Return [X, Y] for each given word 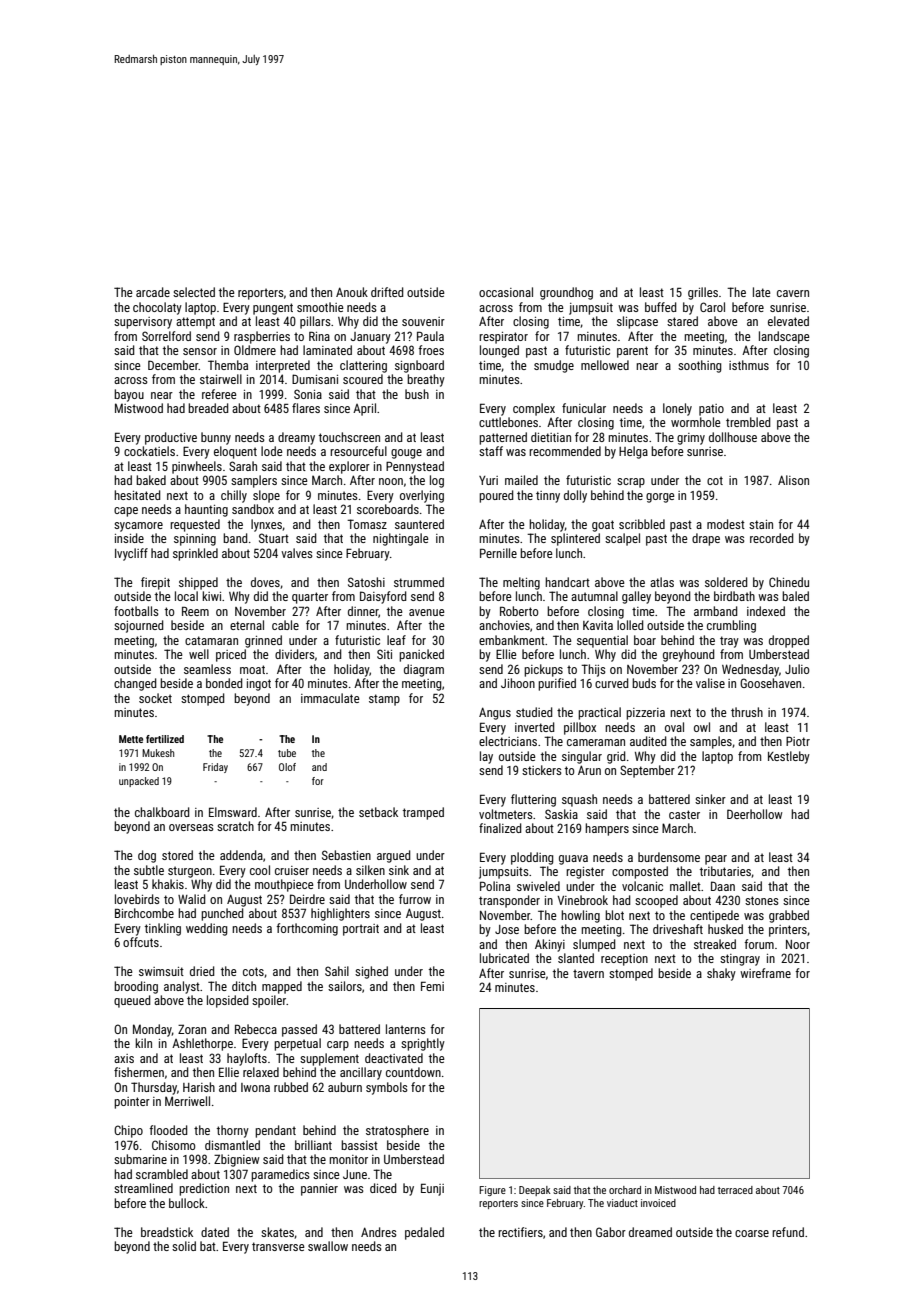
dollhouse [733, 437]
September [647, 771]
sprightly [423, 1044]
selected [194, 292]
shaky [721, 974]
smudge [554, 366]
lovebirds [137, 899]
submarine [140, 1159]
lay [486, 757]
